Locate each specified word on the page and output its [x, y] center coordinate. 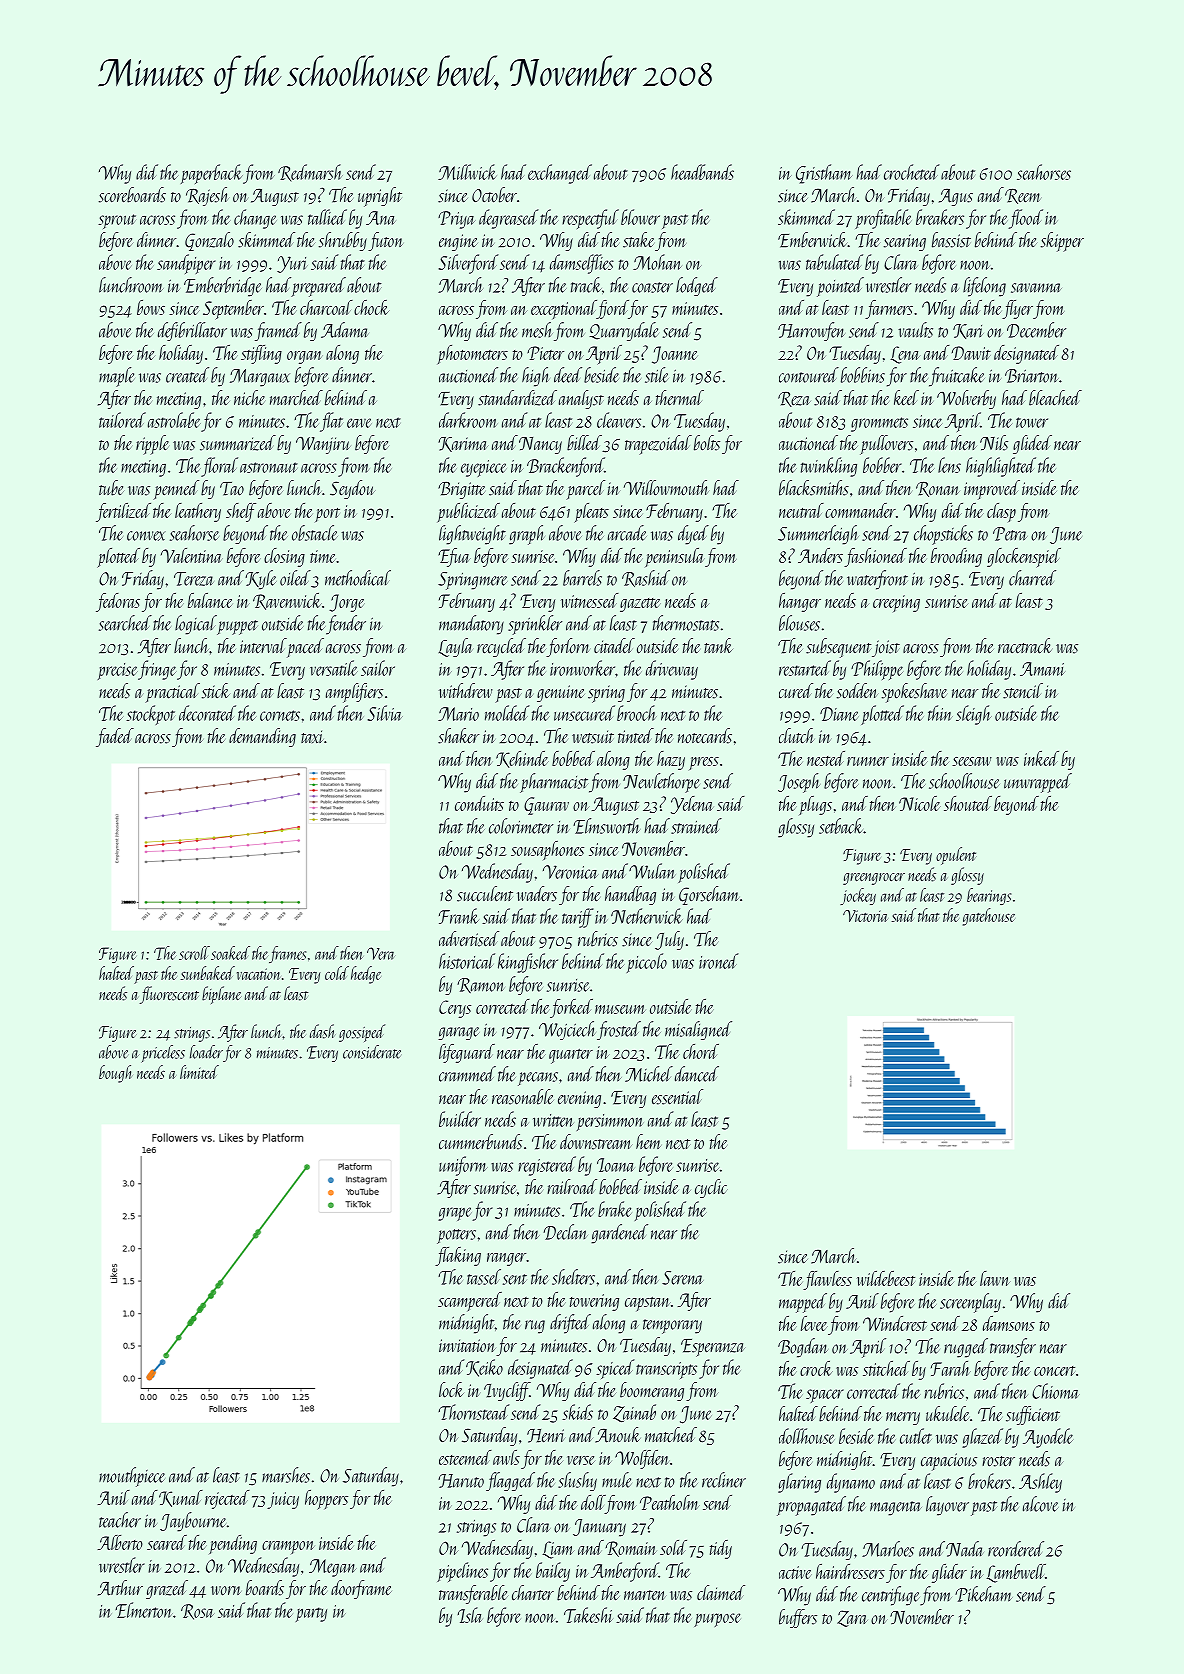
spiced [615, 1369]
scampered [470, 1301]
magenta [896, 1508]
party [311, 1614]
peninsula [675, 557]
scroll [194, 953]
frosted [619, 1030]
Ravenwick [287, 601]
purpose [717, 1620]
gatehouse [989, 917]
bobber [882, 465]
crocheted [912, 172]
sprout [117, 221]
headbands [702, 172]
